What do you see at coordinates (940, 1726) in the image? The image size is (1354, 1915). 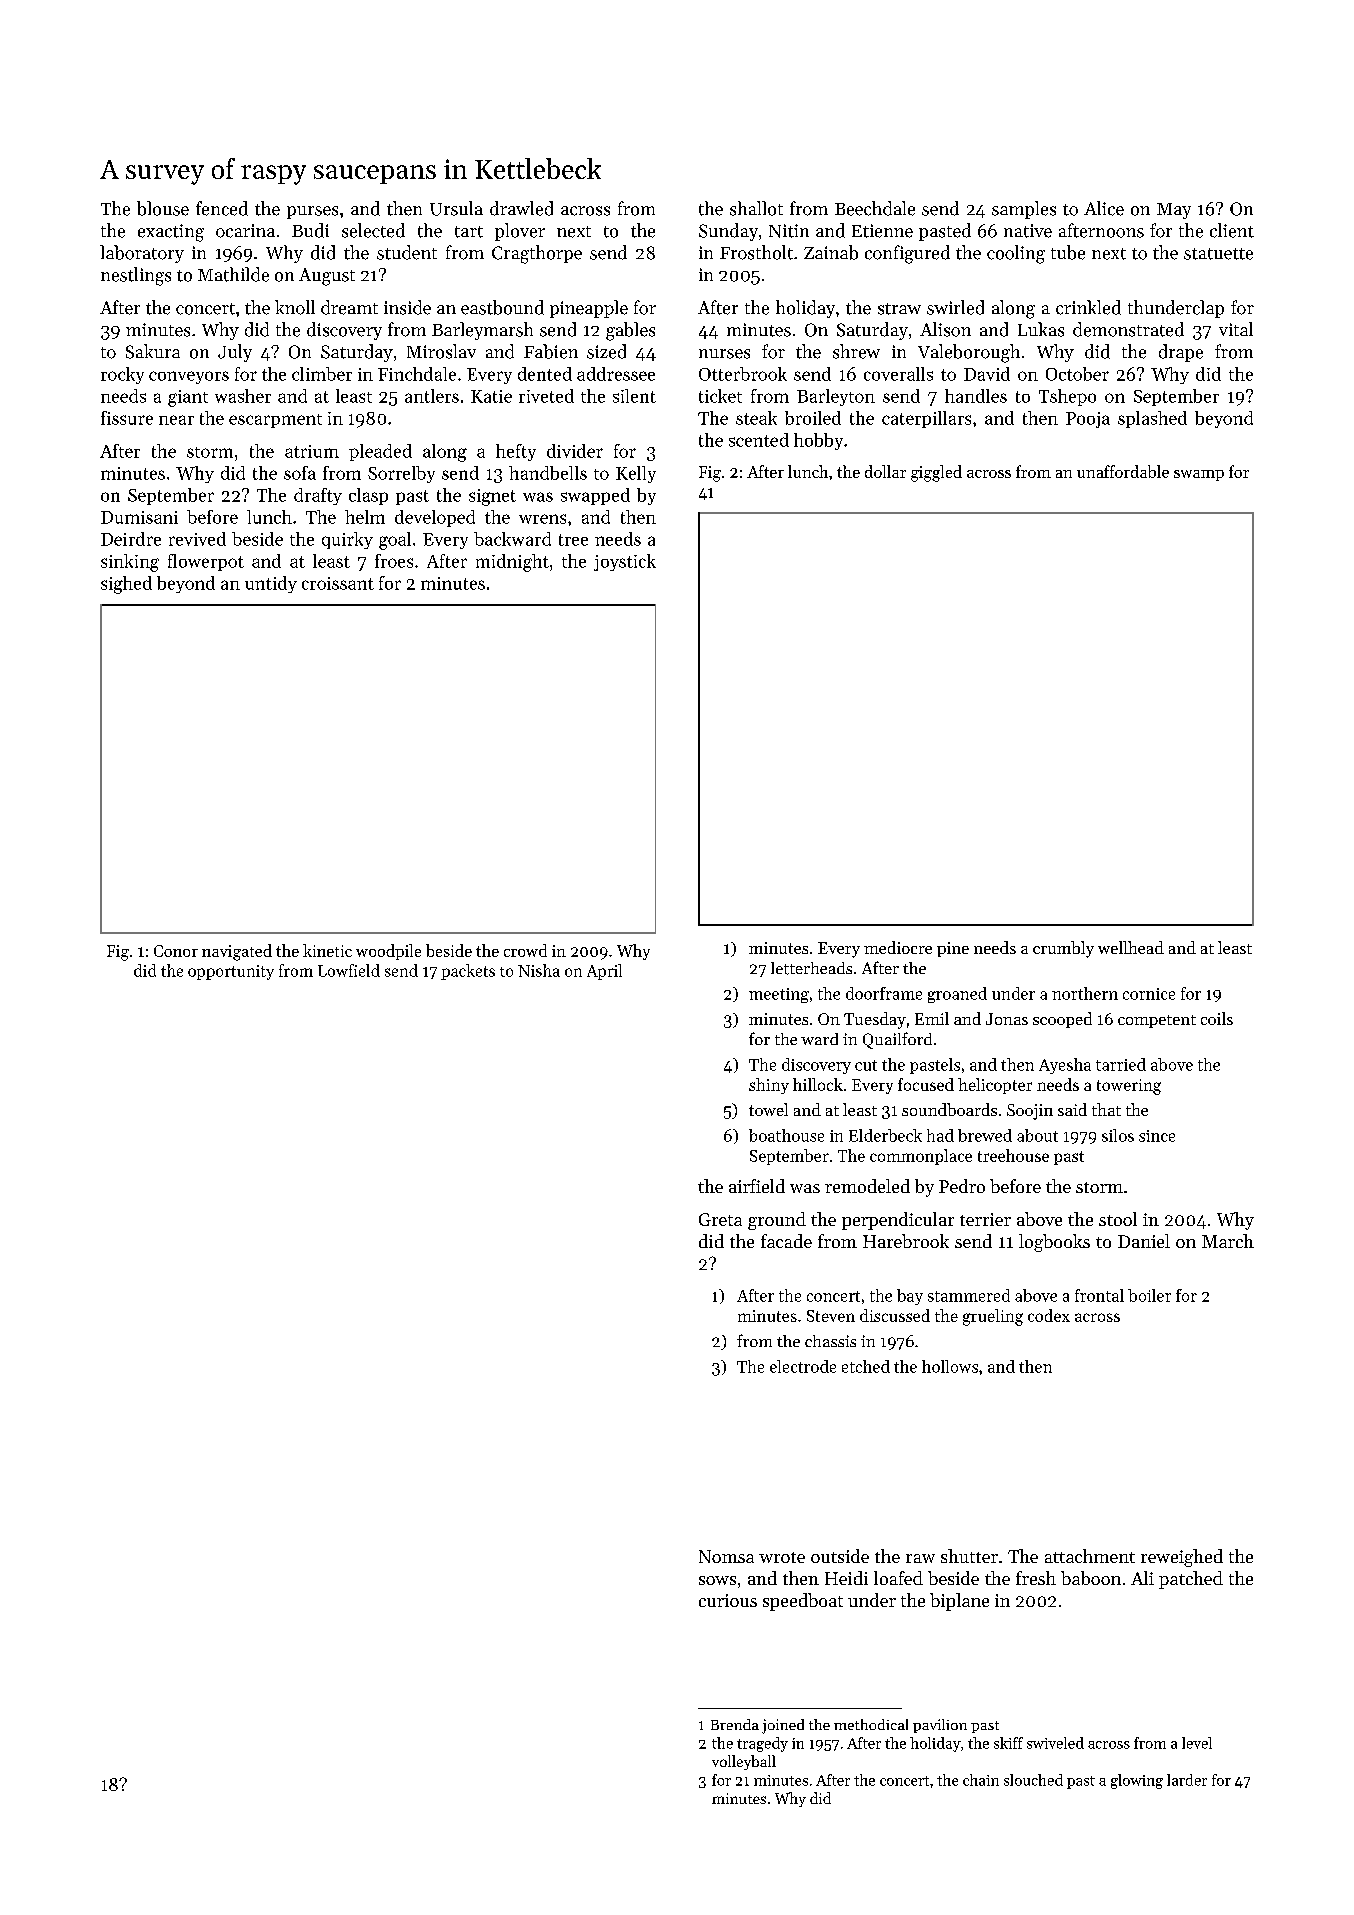 I see `pavilion` at bounding box center [940, 1726].
